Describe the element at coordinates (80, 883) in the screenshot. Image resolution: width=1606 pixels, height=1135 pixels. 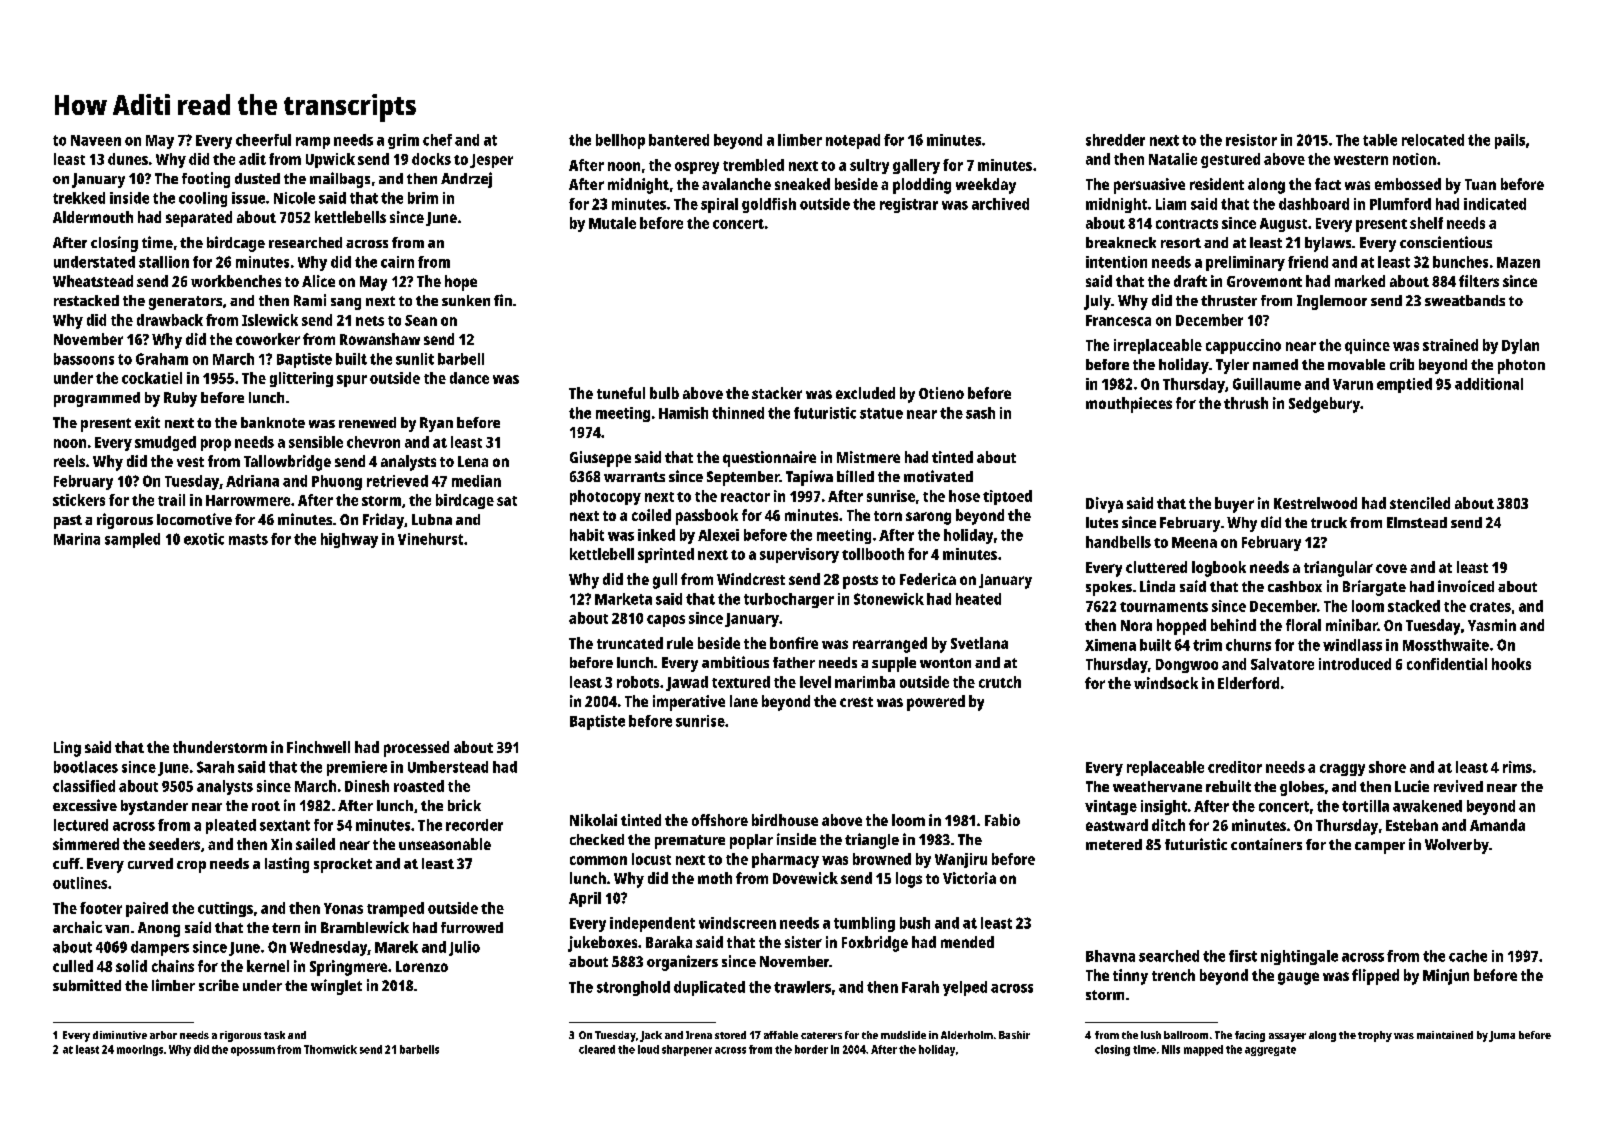
I see `outlines` at that location.
